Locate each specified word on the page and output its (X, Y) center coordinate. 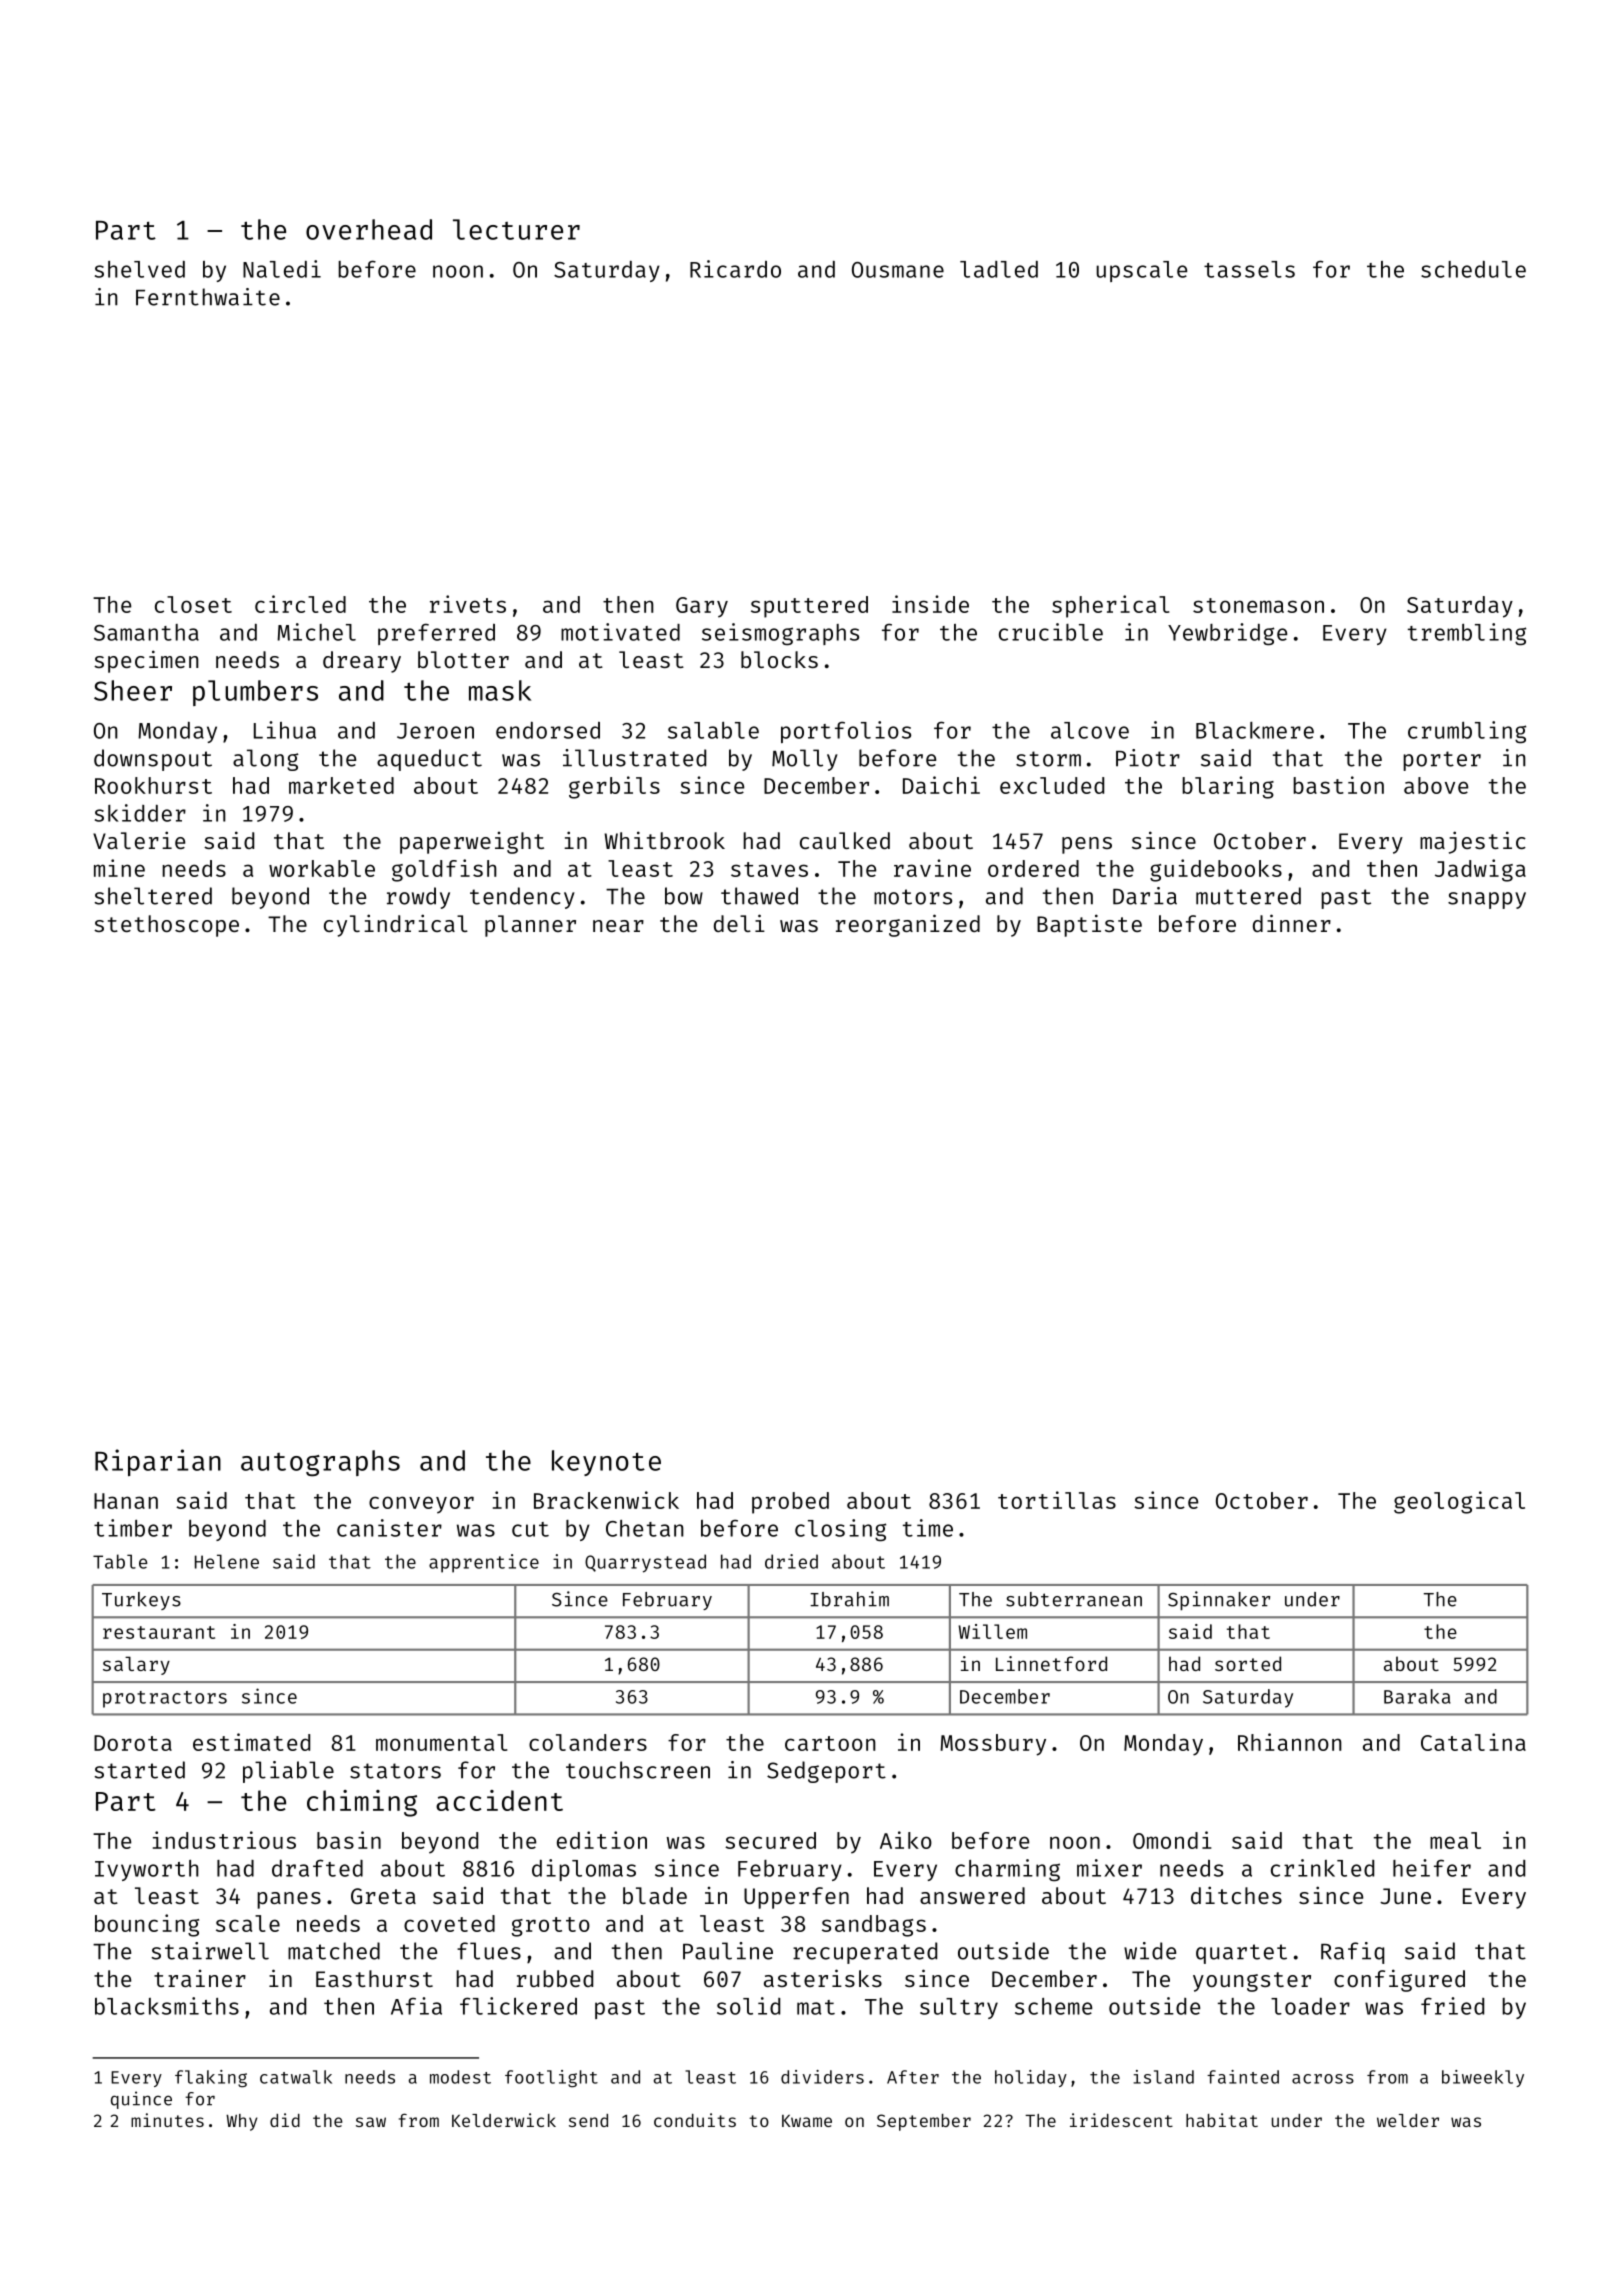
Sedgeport (826, 1772)
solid (748, 2006)
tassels (1249, 269)
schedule (1473, 269)
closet (193, 604)
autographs (320, 1463)
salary (136, 1665)
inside (930, 604)
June (1405, 1896)
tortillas (1057, 1500)
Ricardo (735, 269)
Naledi (282, 269)
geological (1459, 1502)
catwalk (296, 2077)
